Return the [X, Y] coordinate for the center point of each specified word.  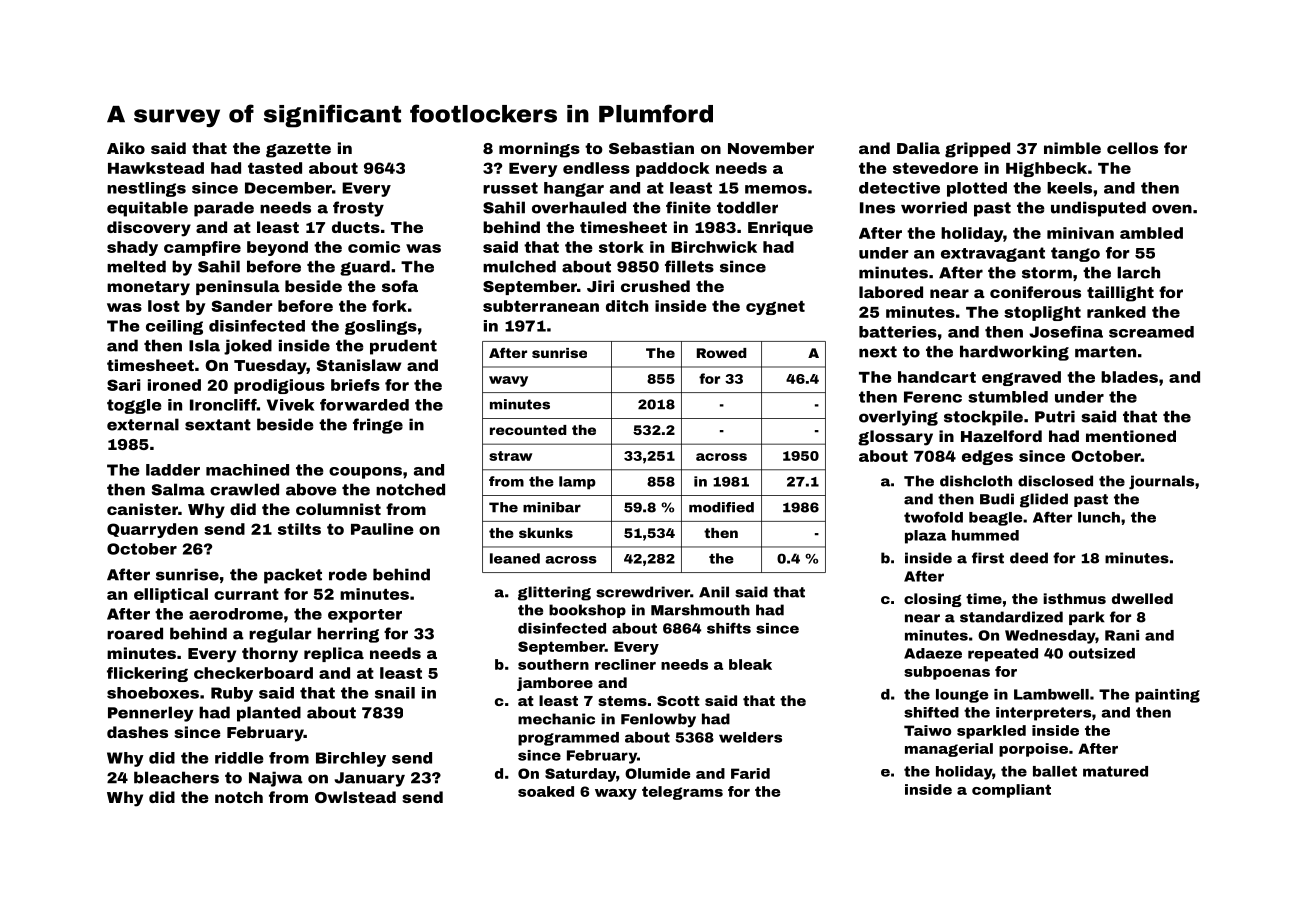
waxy [616, 794]
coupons [365, 473]
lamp [577, 483]
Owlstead [355, 797]
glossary [895, 438]
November [771, 148]
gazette [298, 150]
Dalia [918, 148]
